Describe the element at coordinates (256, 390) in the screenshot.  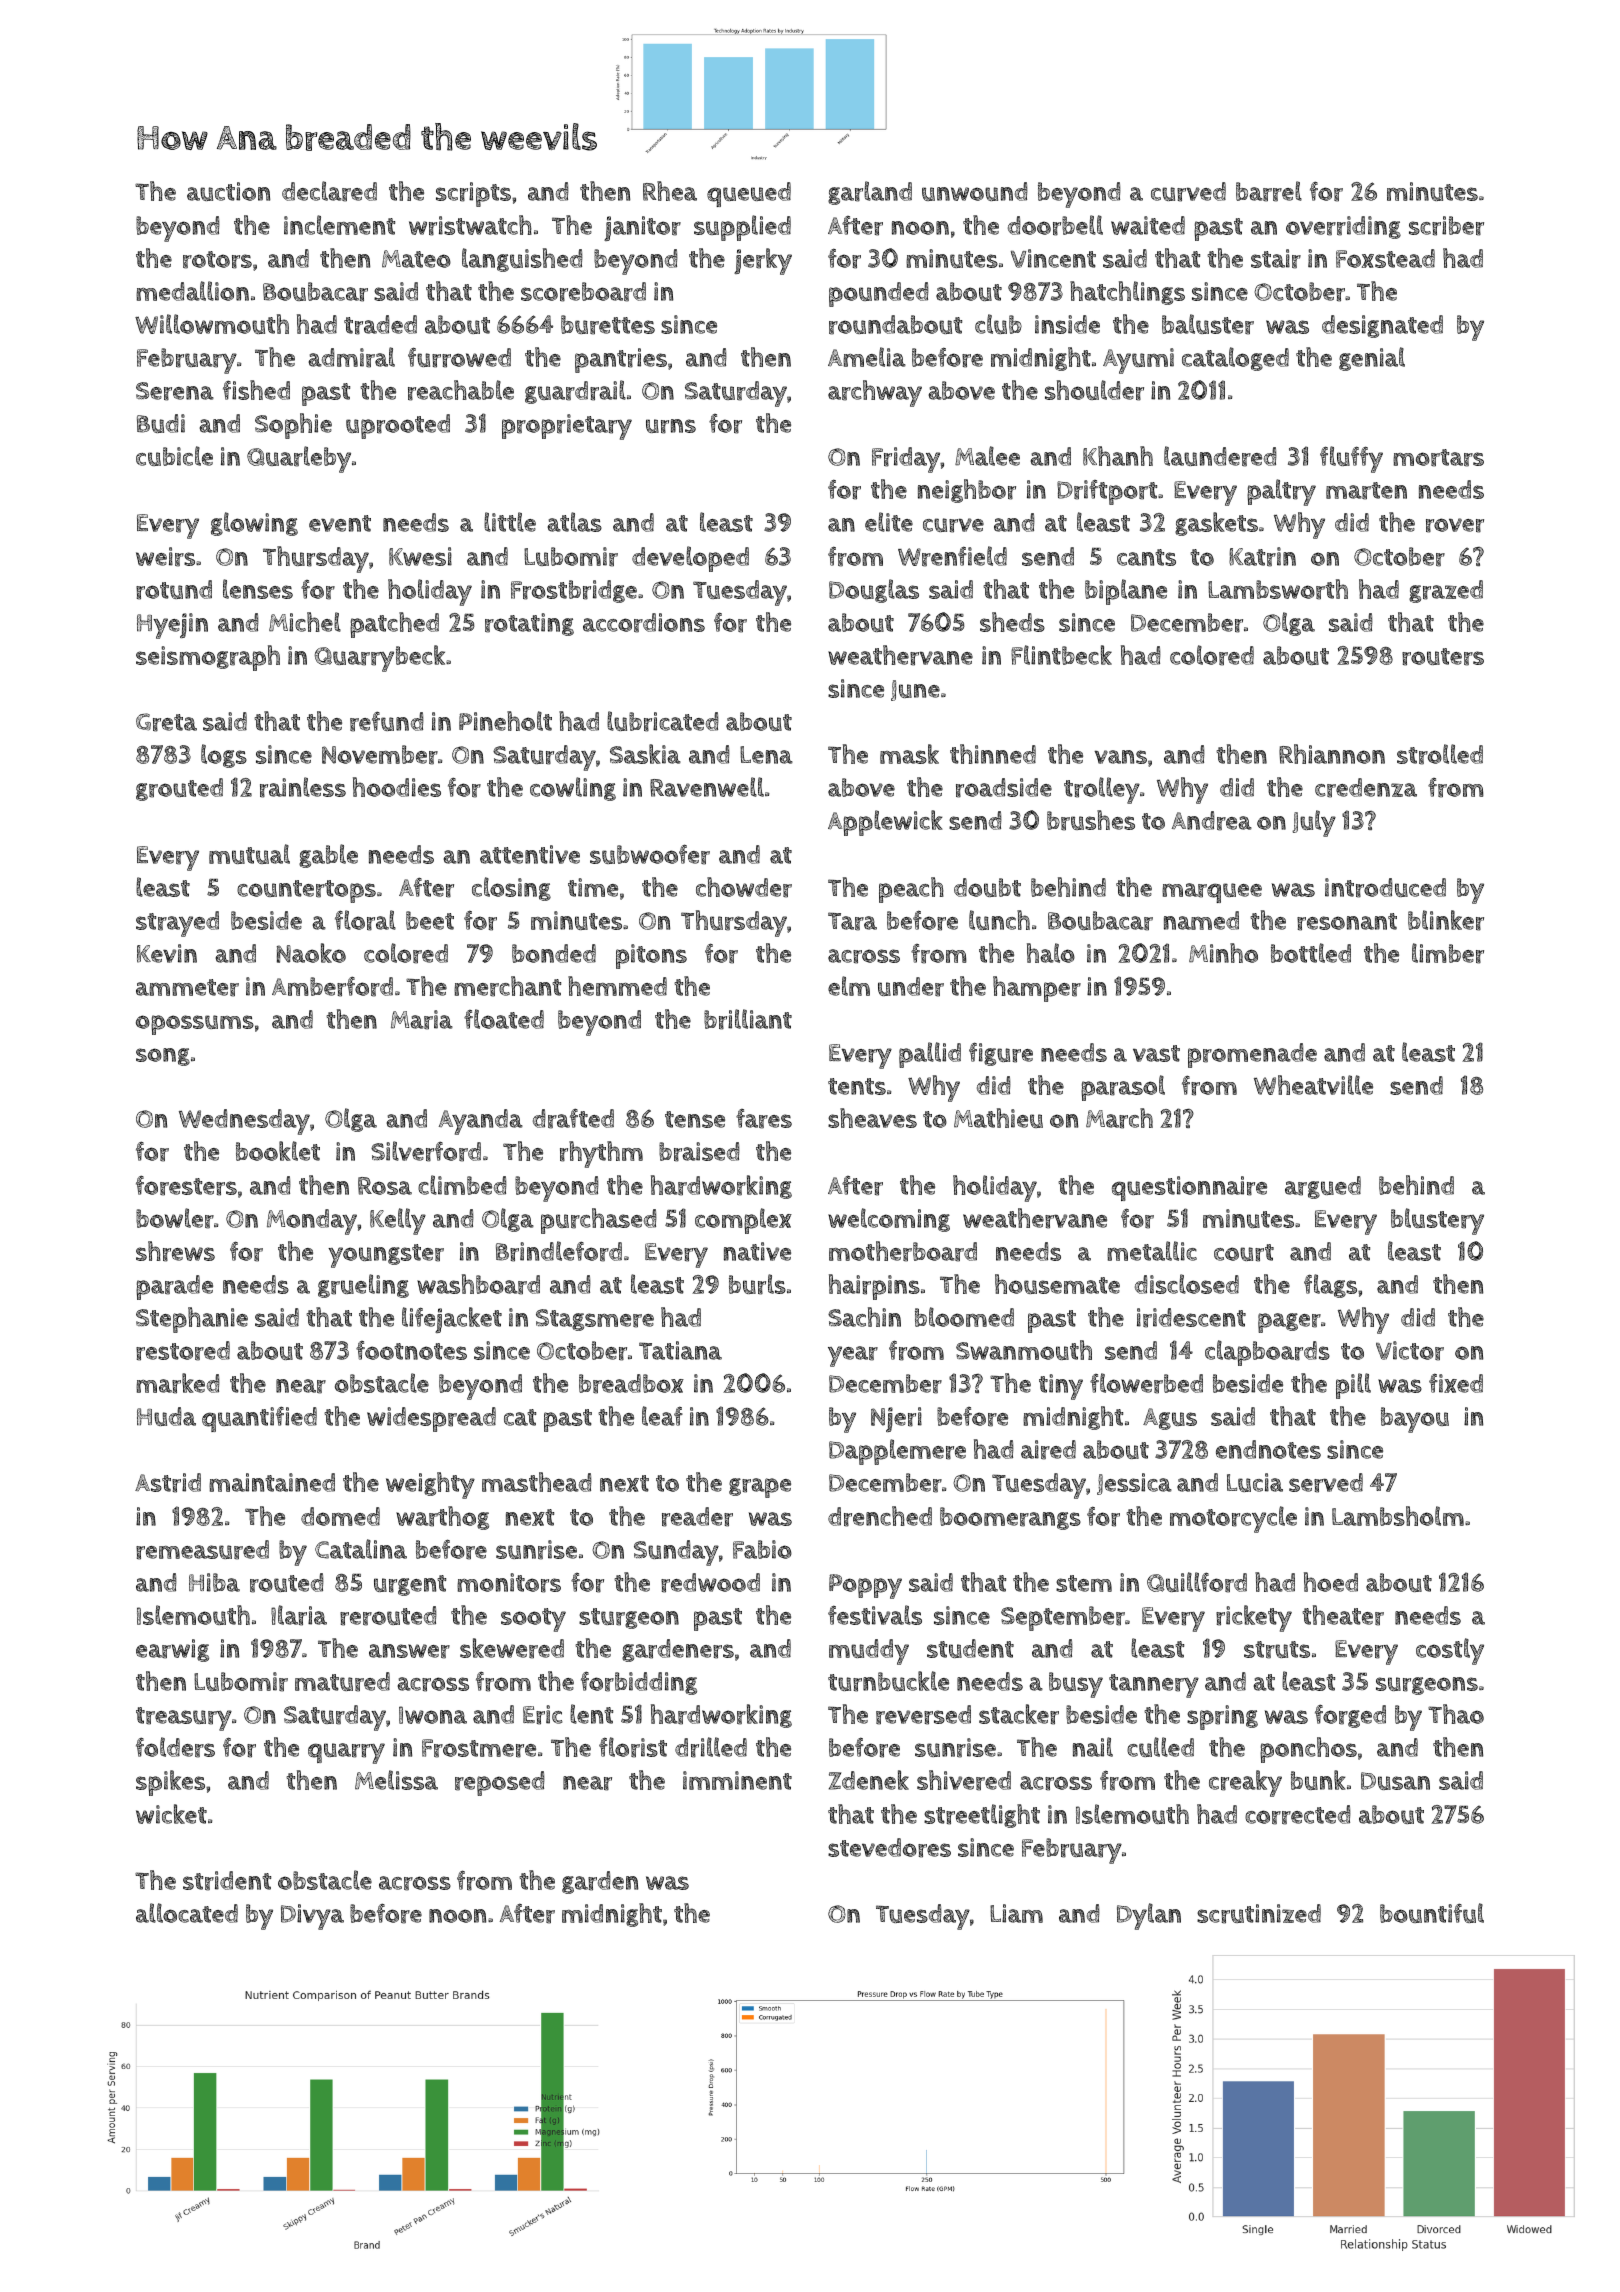
I see `fished` at that location.
